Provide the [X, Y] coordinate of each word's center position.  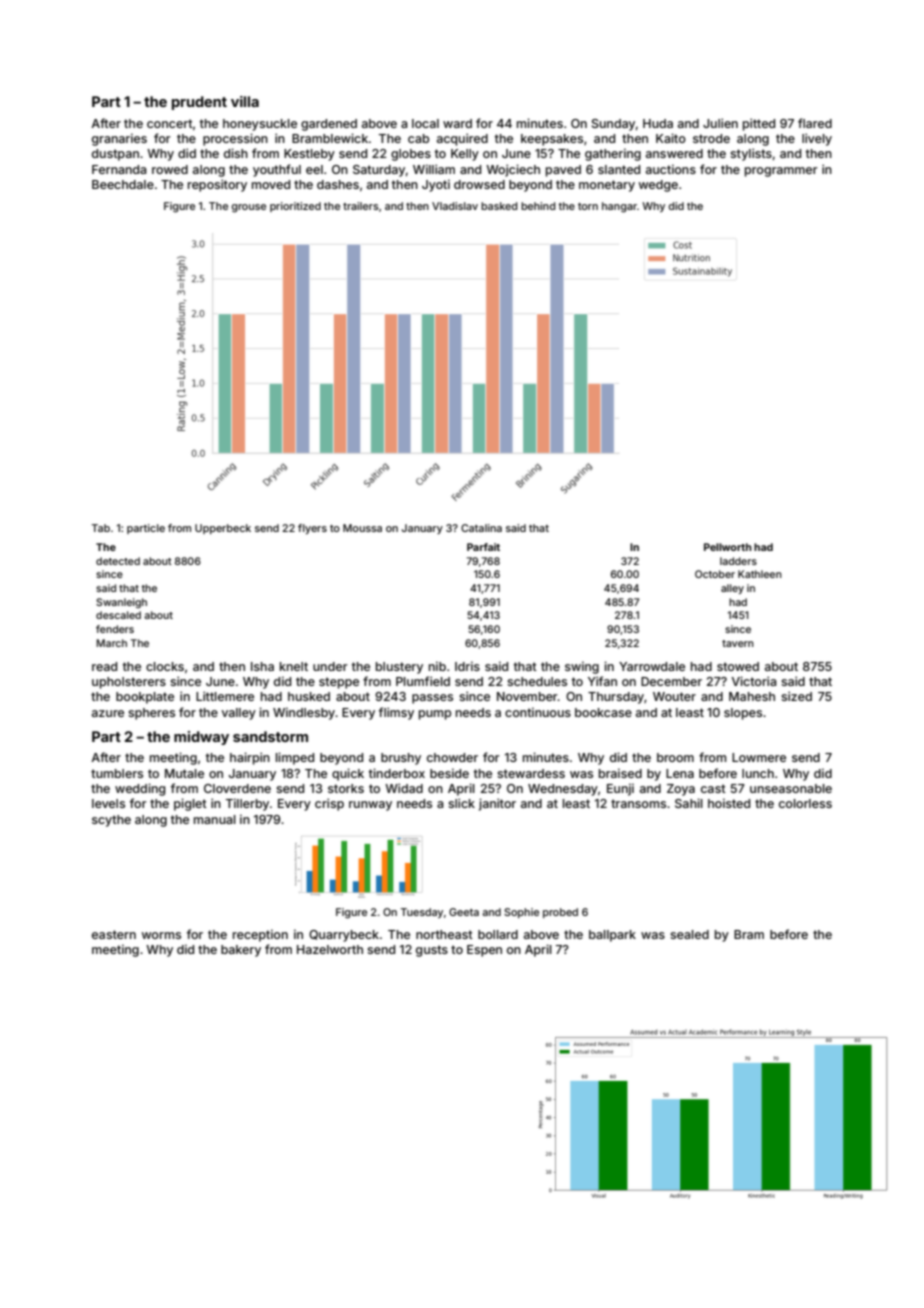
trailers [361, 206]
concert [170, 123]
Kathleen [760, 574]
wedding [140, 789]
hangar [619, 207]
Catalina [481, 528]
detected [118, 561]
